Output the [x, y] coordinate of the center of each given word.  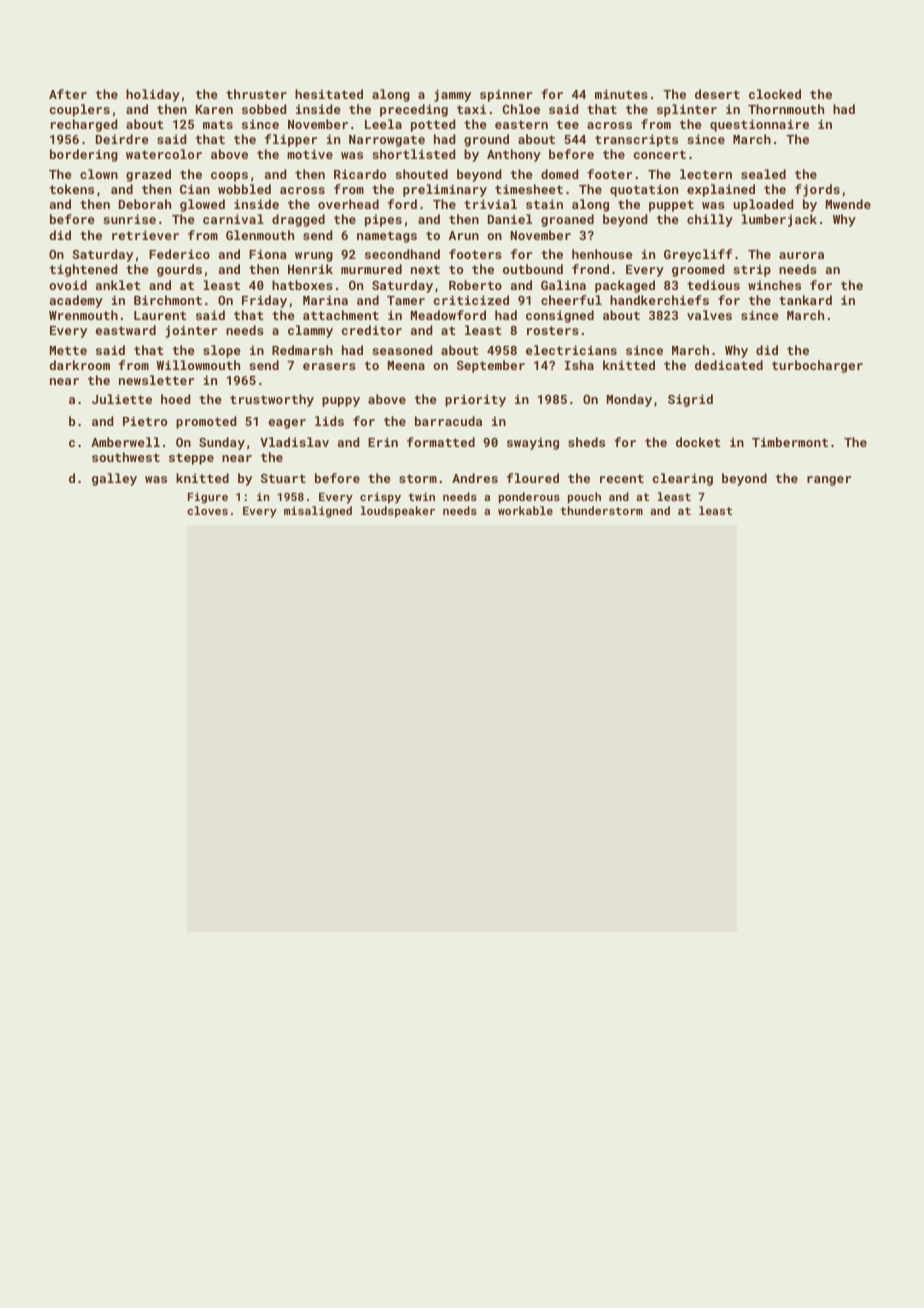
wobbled [244, 189]
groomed [698, 270]
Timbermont [790, 442]
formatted [441, 442]
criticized [471, 300]
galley [114, 479]
